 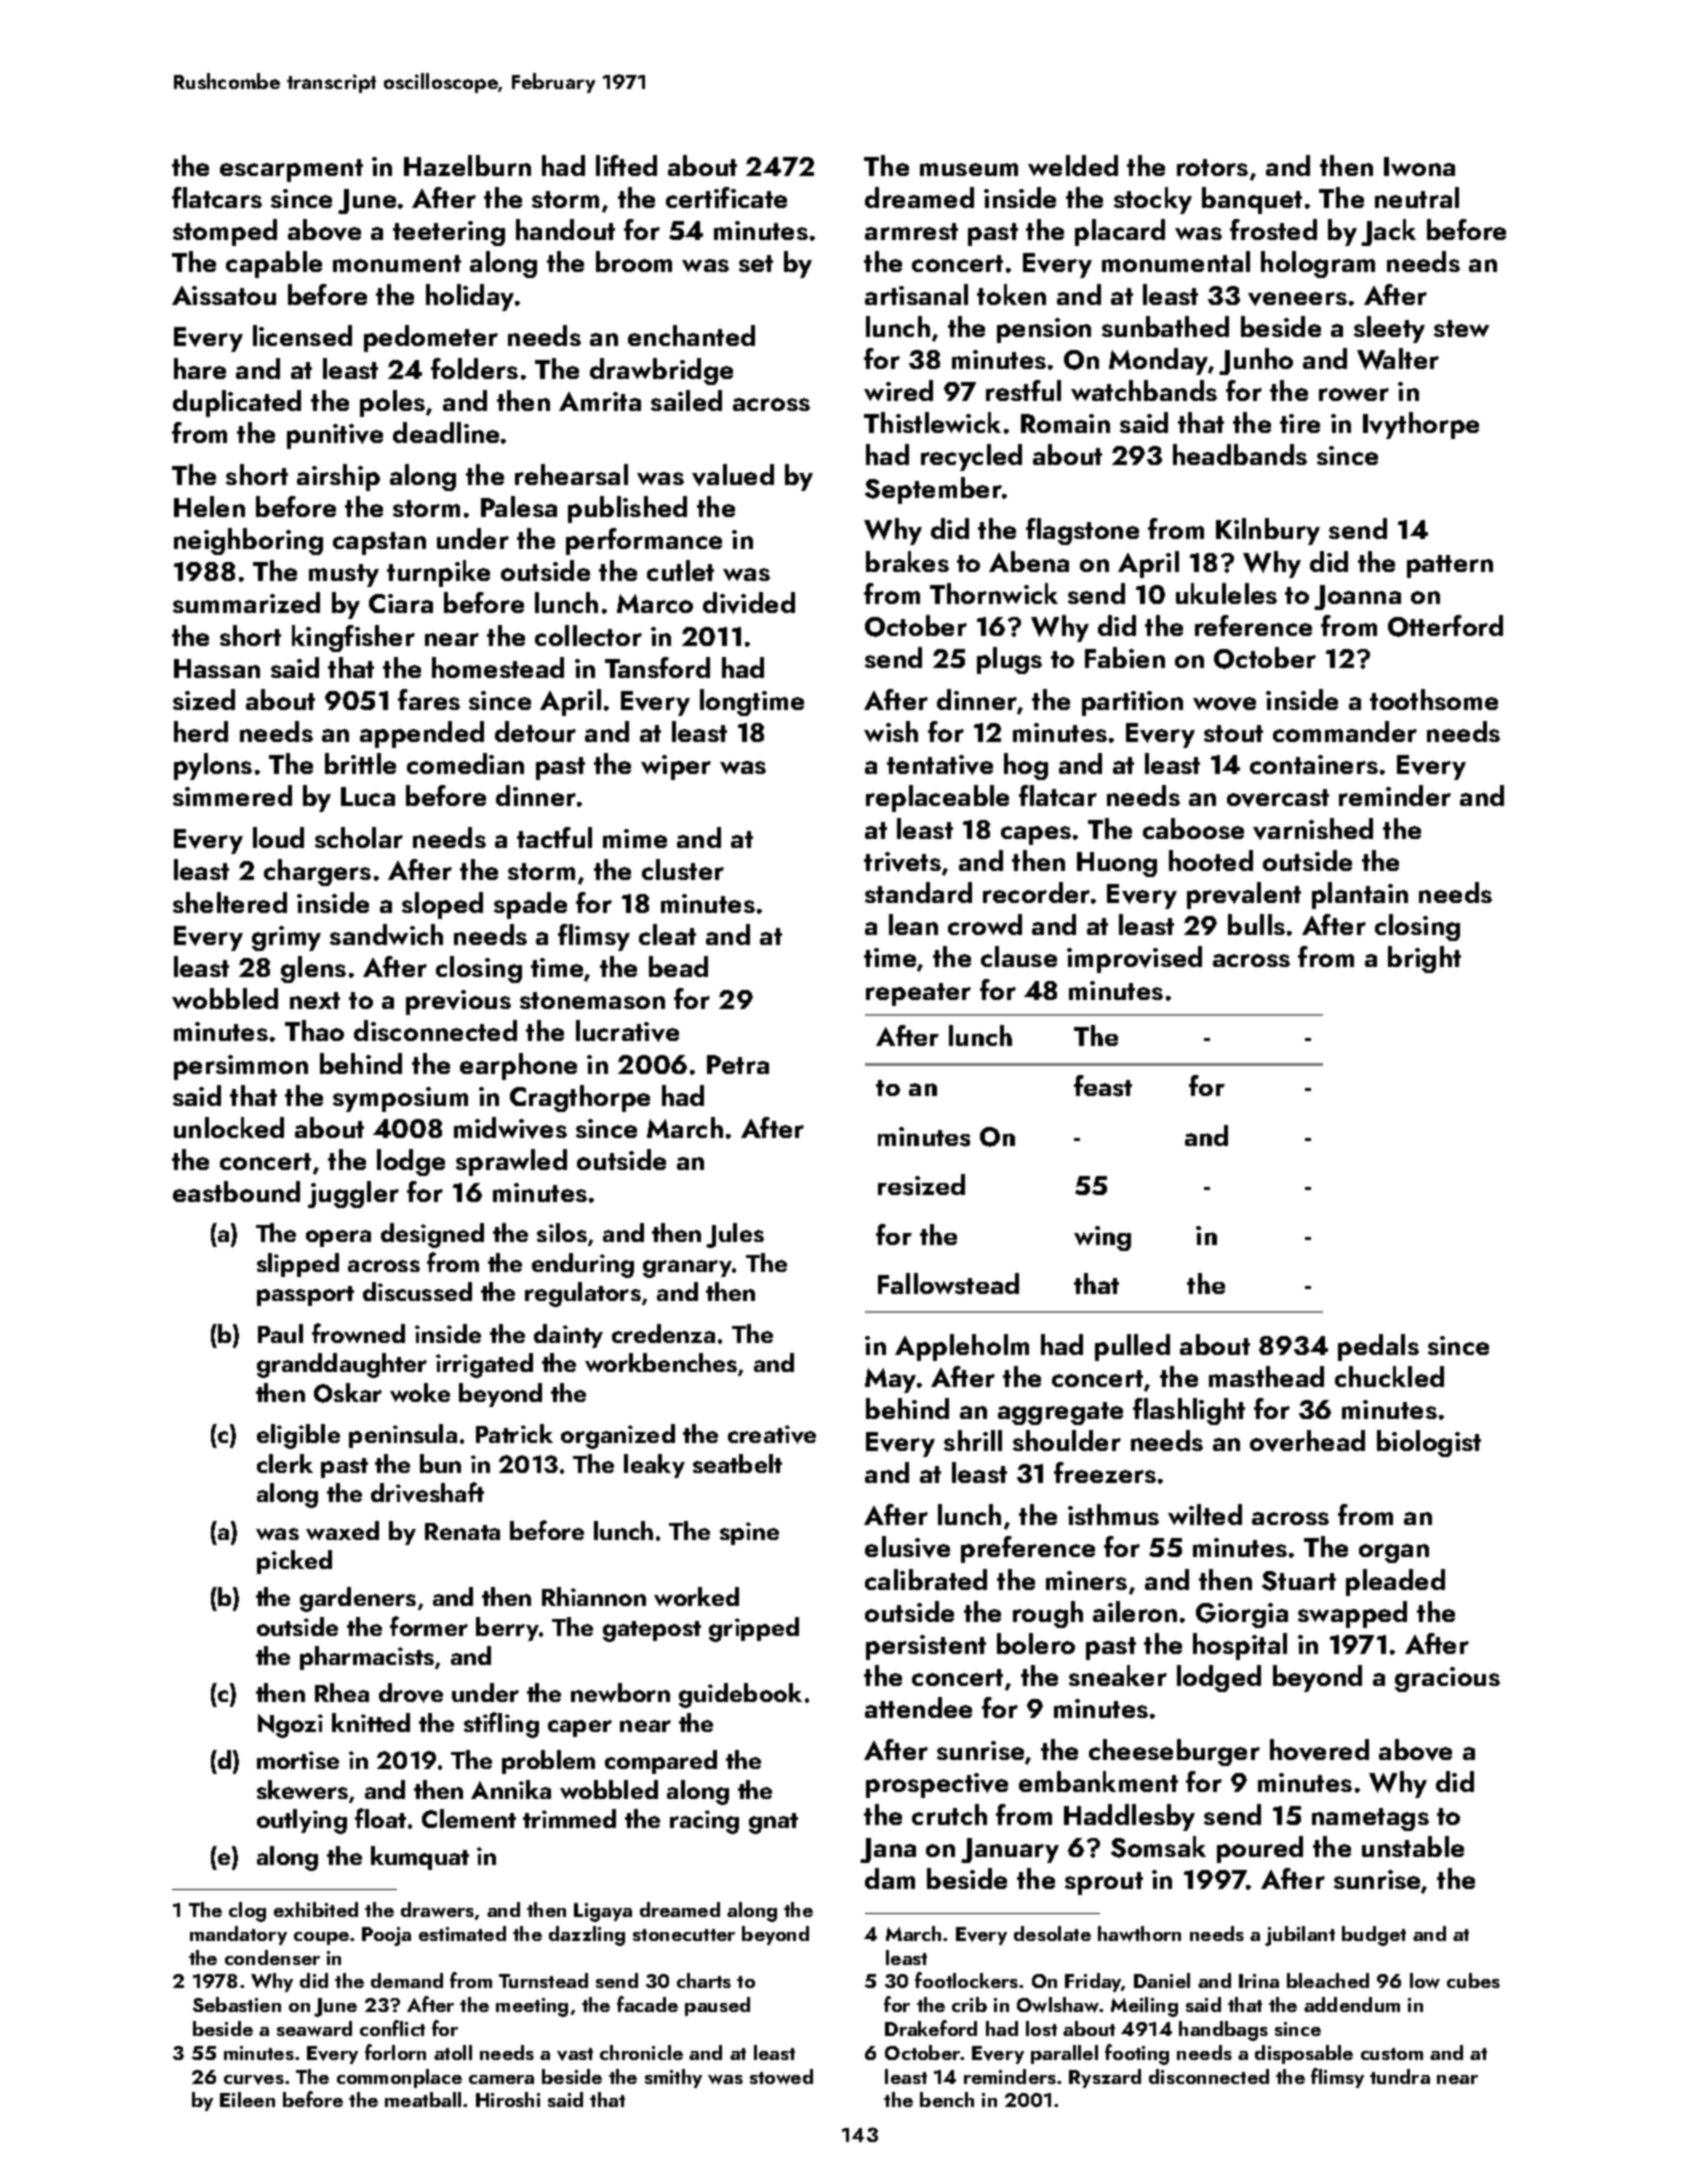 I want to click on irrigated, so click(x=484, y=1365).
